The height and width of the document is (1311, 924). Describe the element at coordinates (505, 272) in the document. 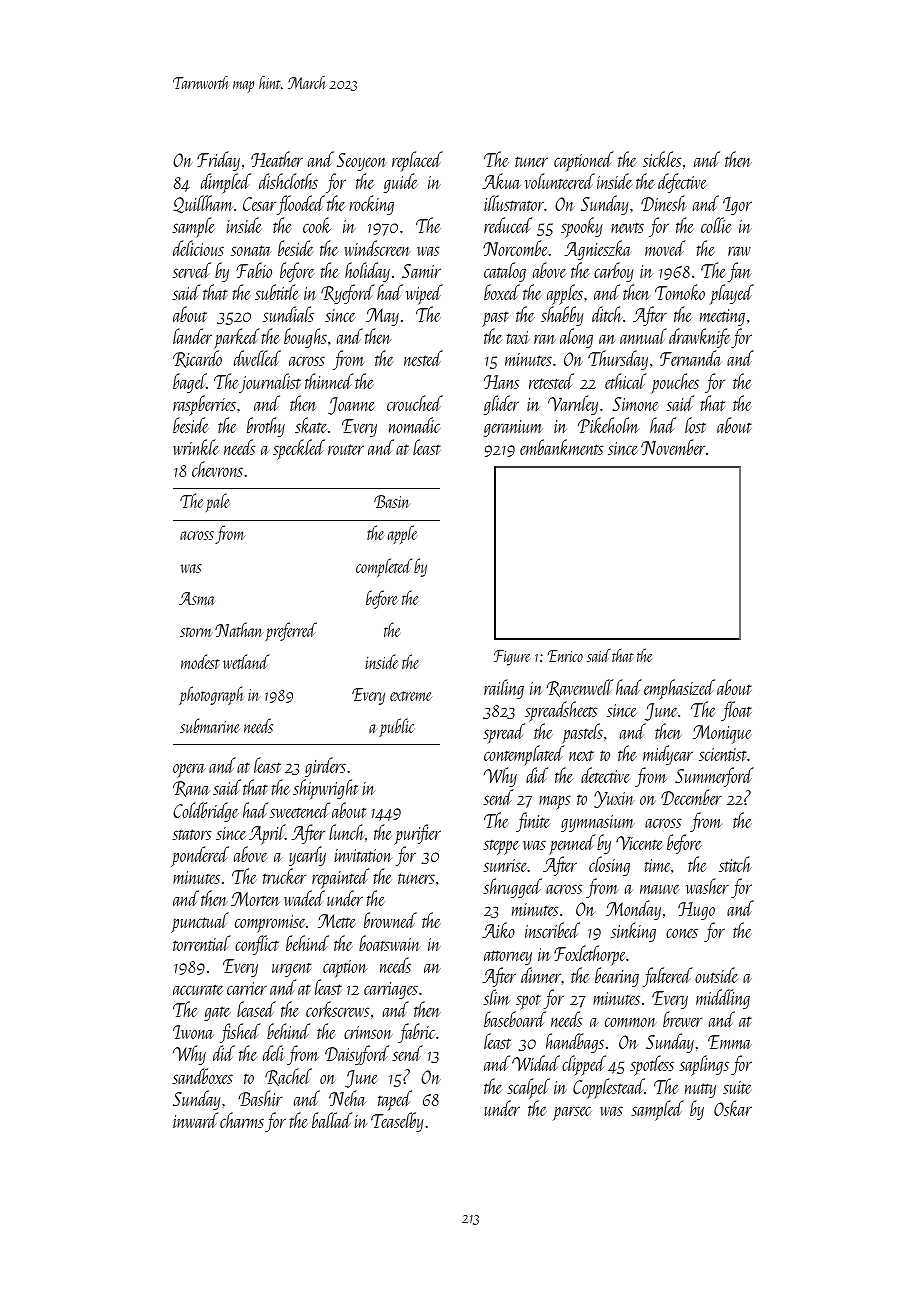

I see `catalog` at that location.
